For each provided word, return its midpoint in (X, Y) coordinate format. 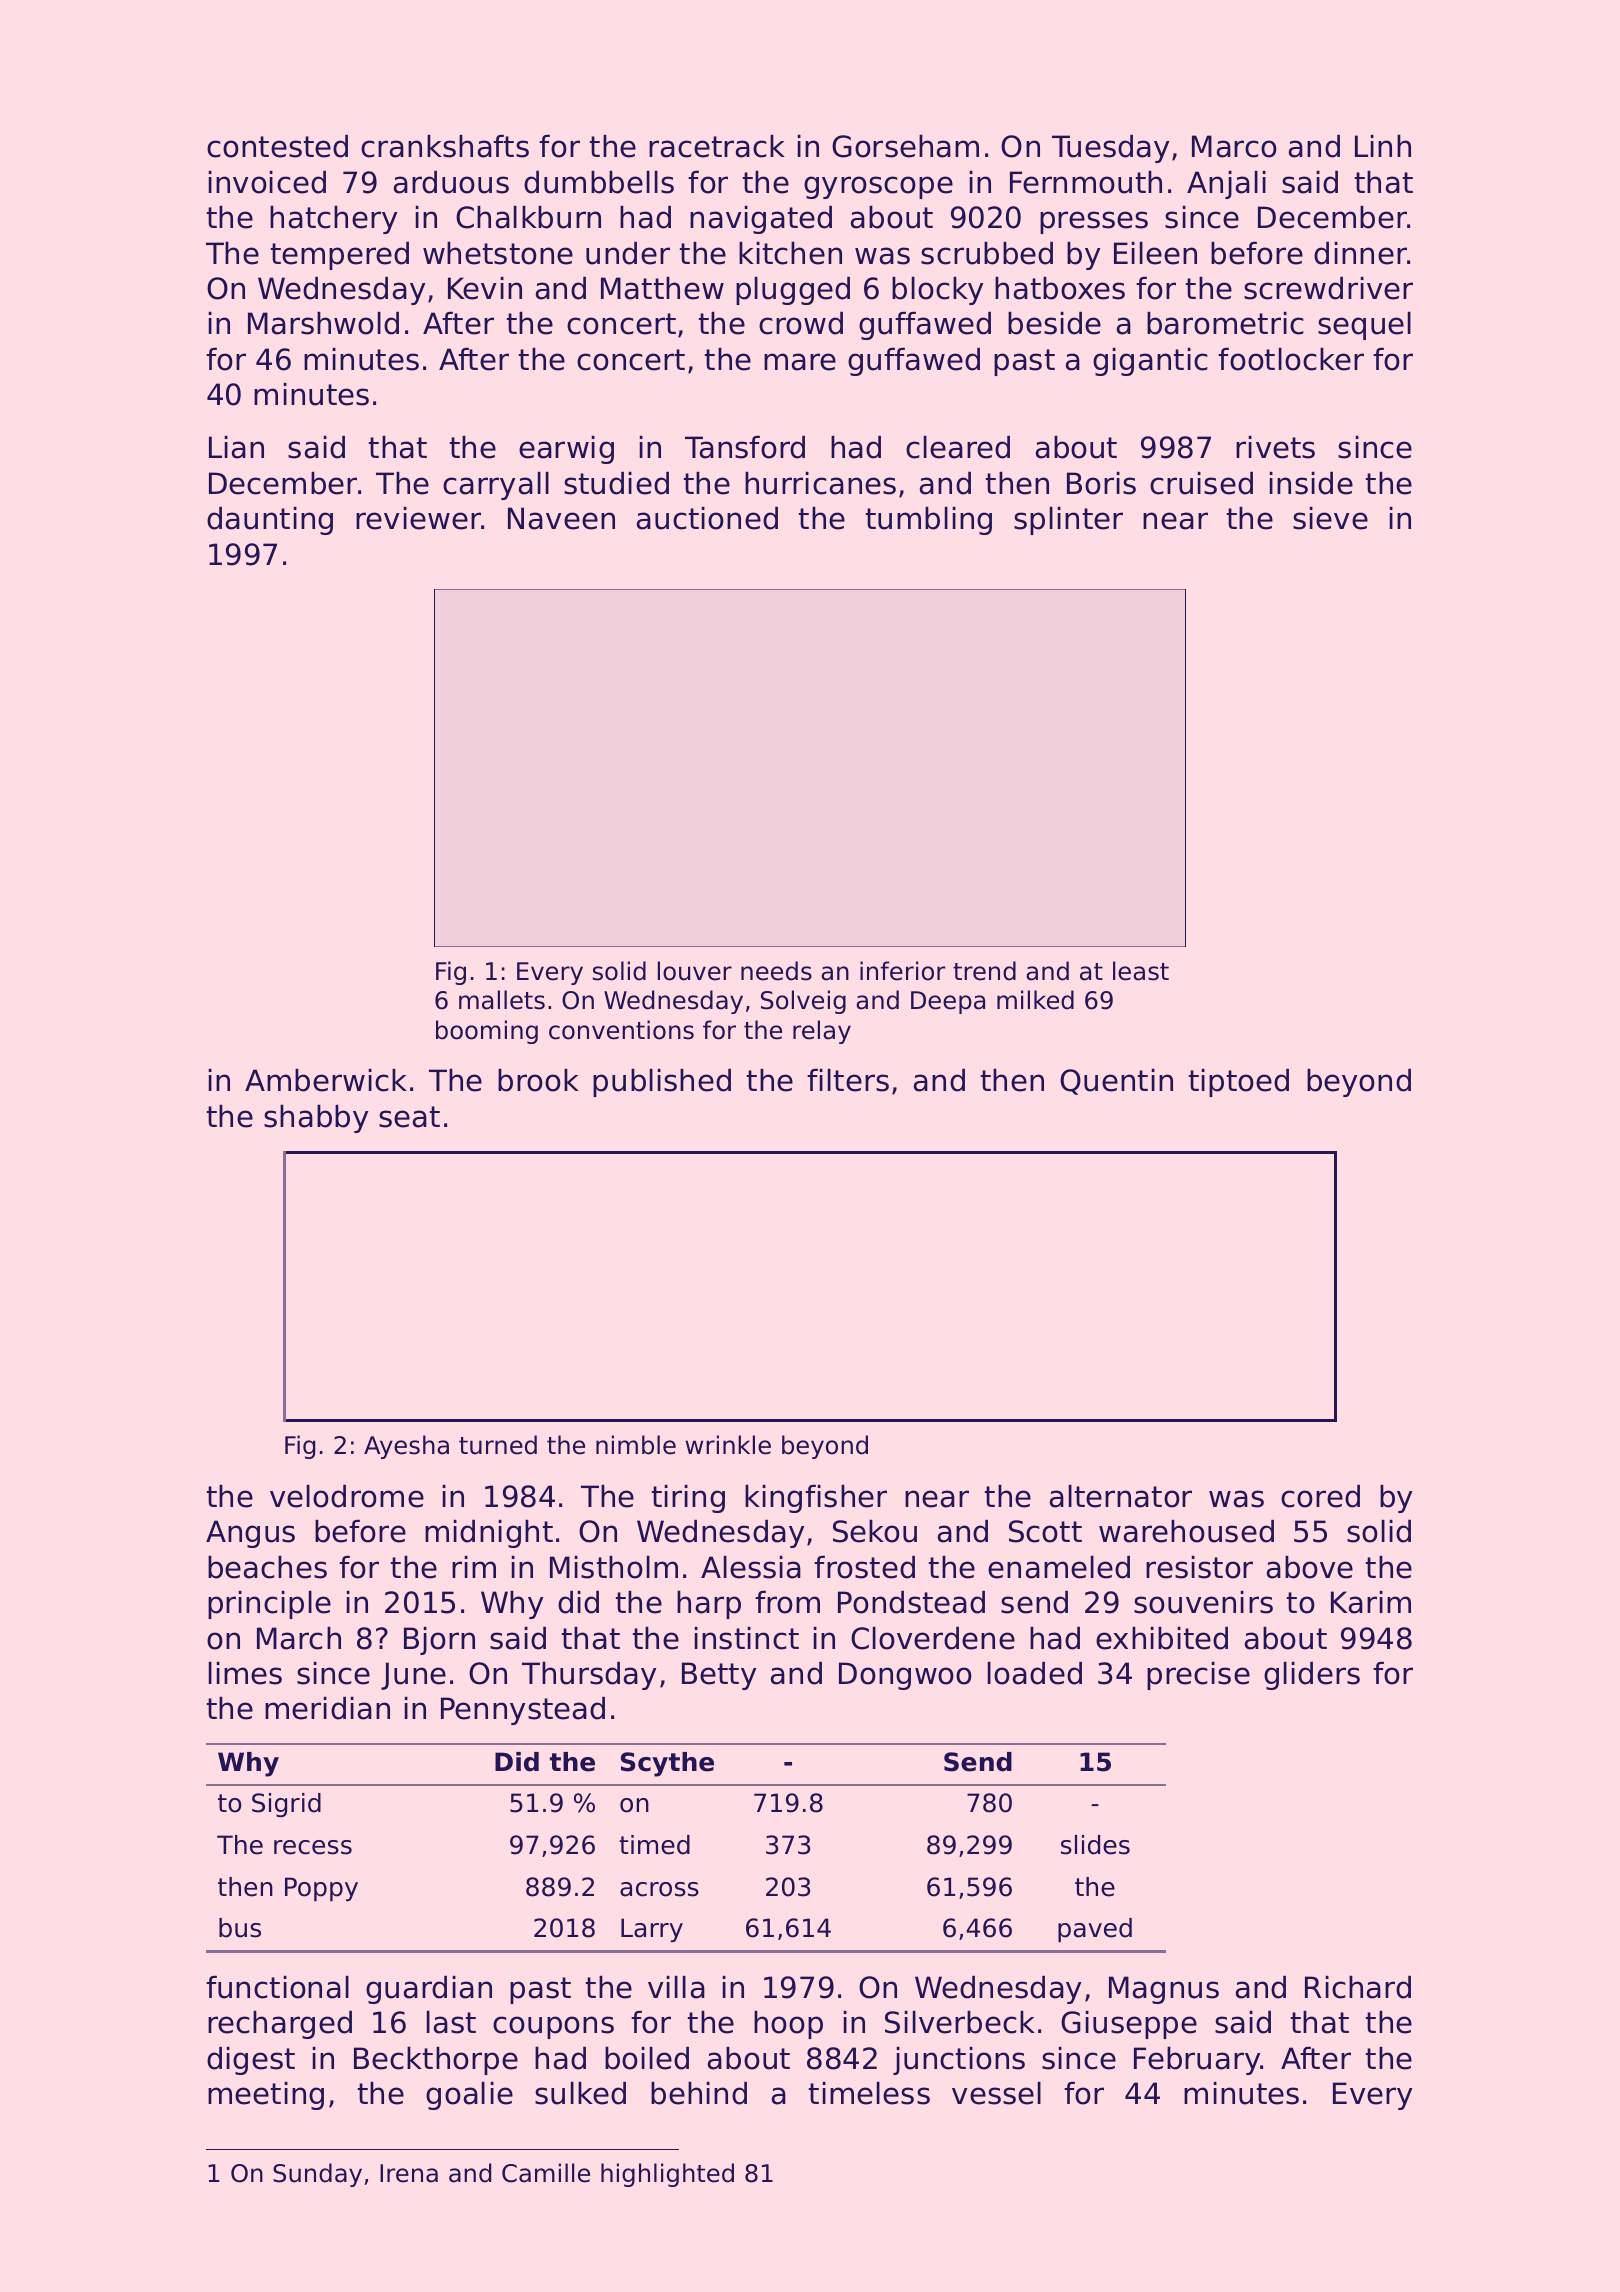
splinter (1068, 521)
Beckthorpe (436, 2061)
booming (487, 1032)
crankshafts (445, 146)
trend (984, 971)
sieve (1330, 518)
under (628, 253)
